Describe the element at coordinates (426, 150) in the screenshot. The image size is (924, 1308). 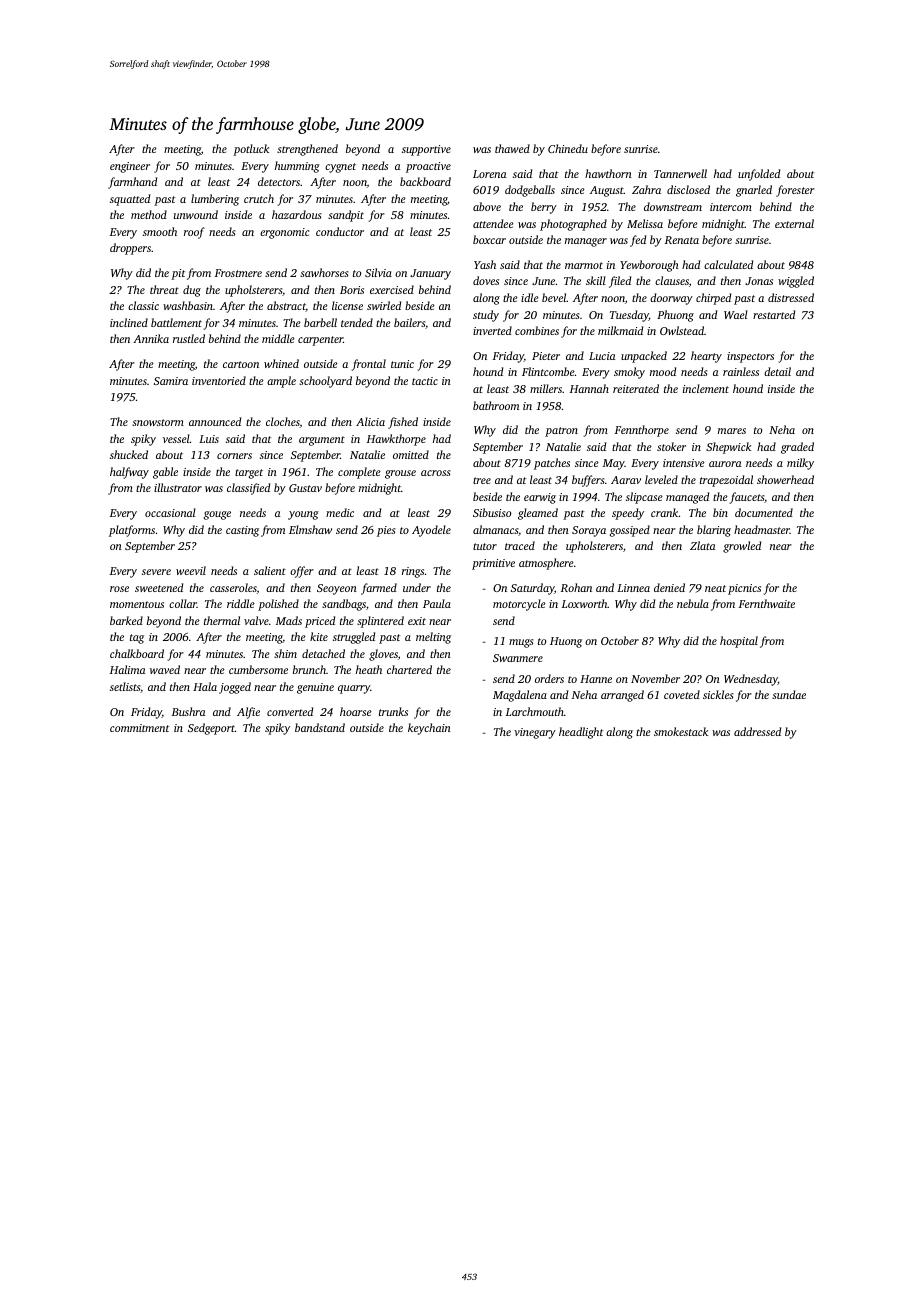
I see `supportive` at that location.
